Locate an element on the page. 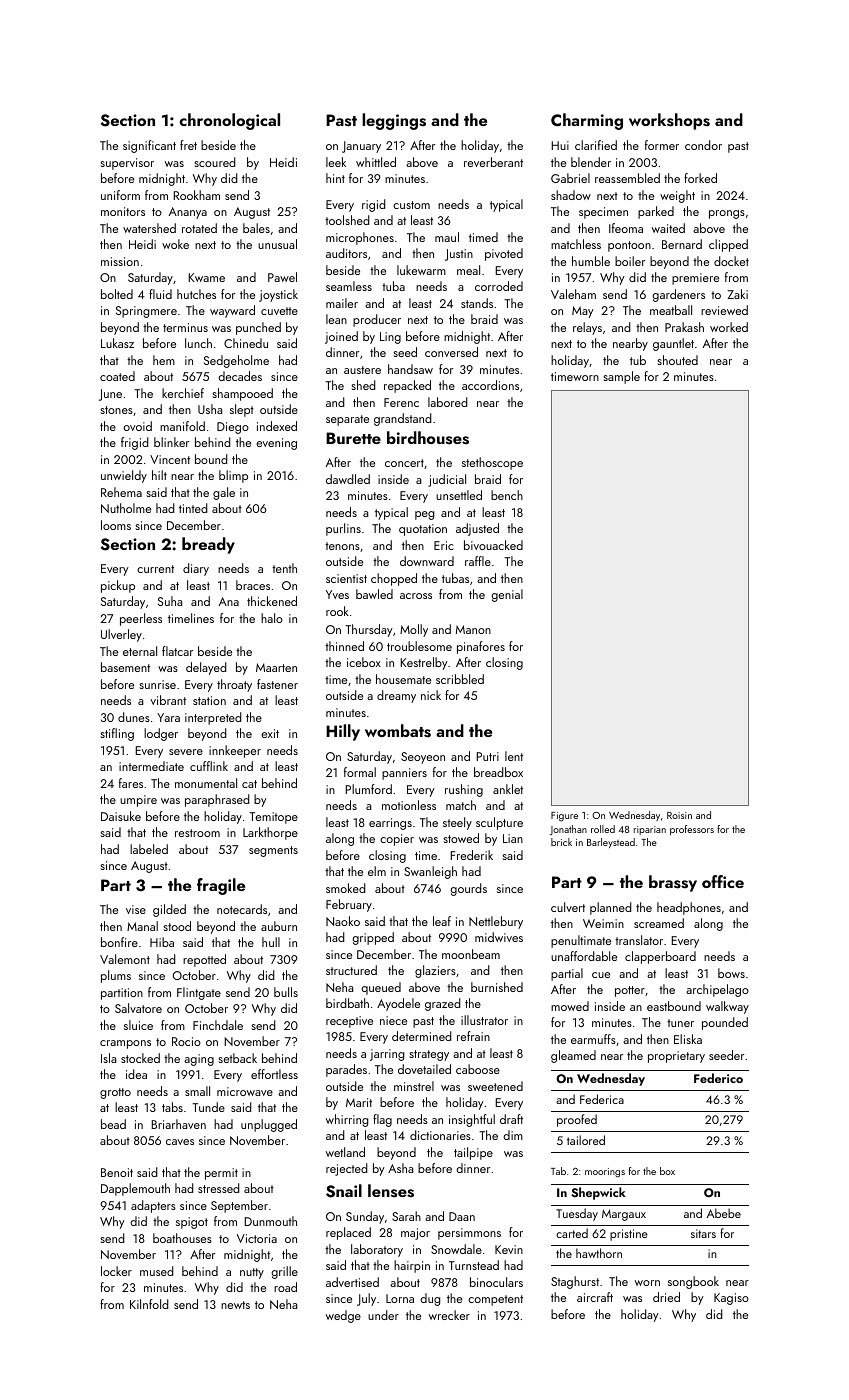  birdbath is located at coordinates (347, 1003).
